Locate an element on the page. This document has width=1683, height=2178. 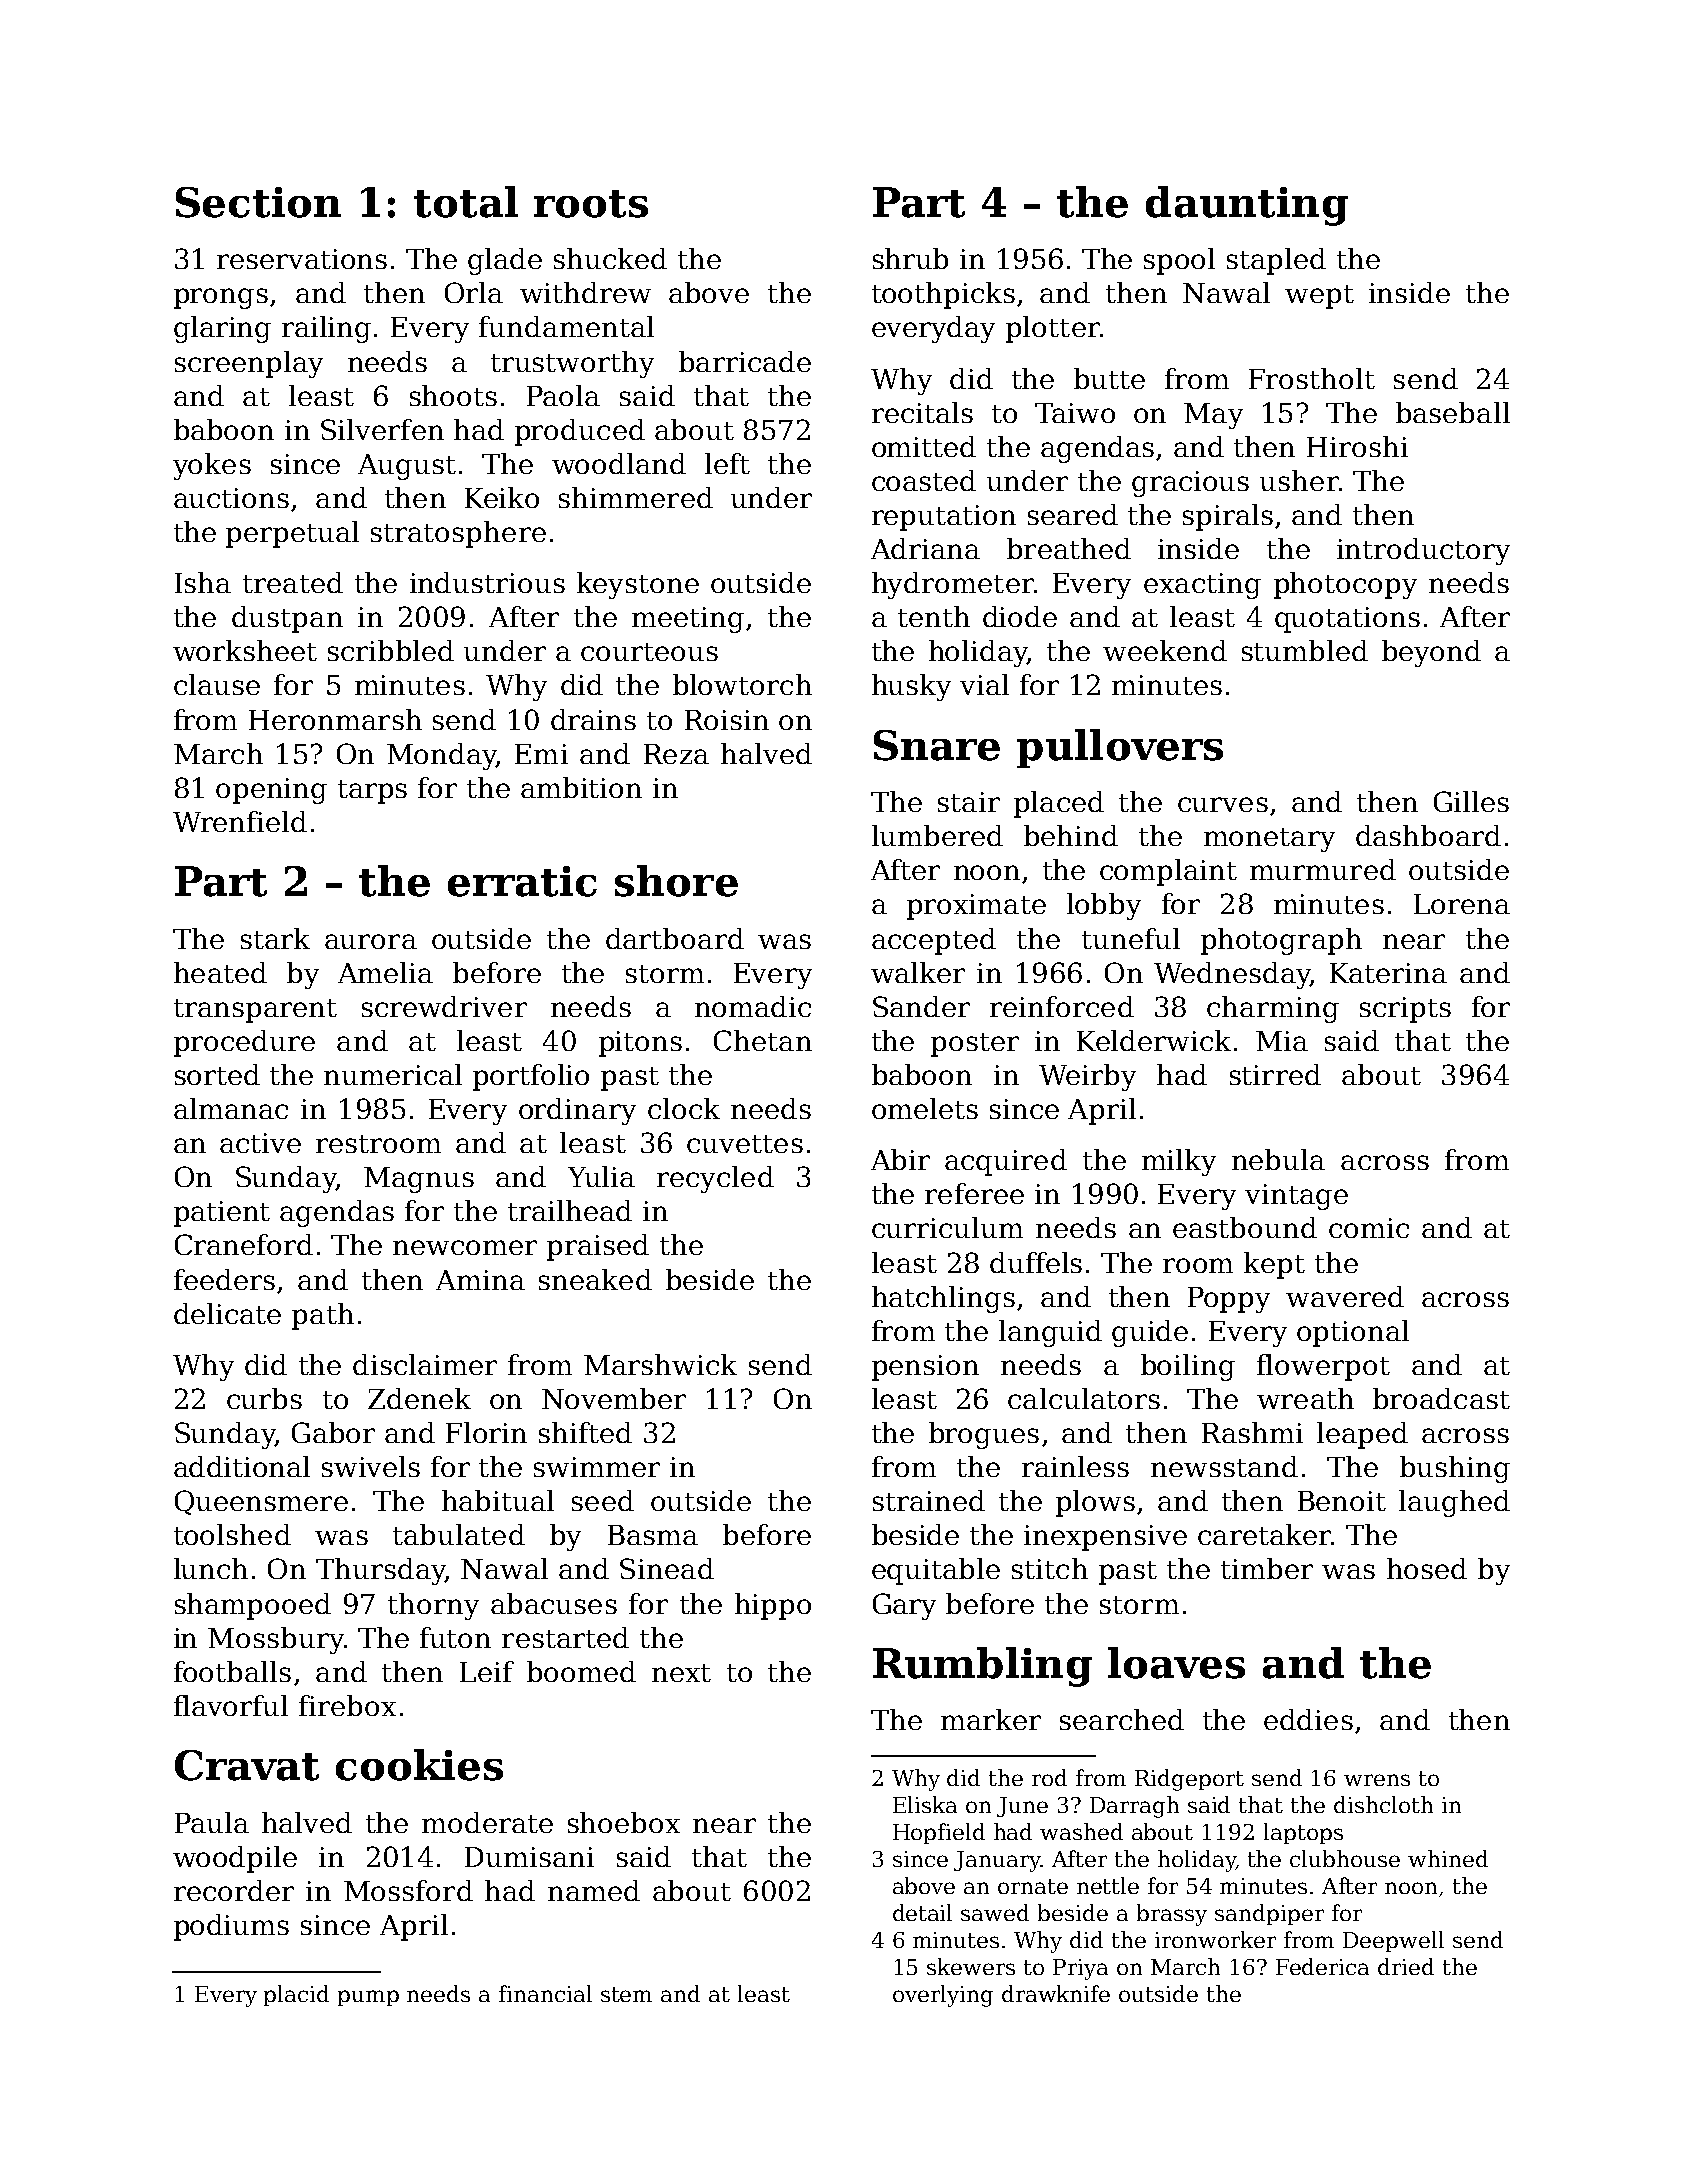
Thursday is located at coordinates (380, 1571).
